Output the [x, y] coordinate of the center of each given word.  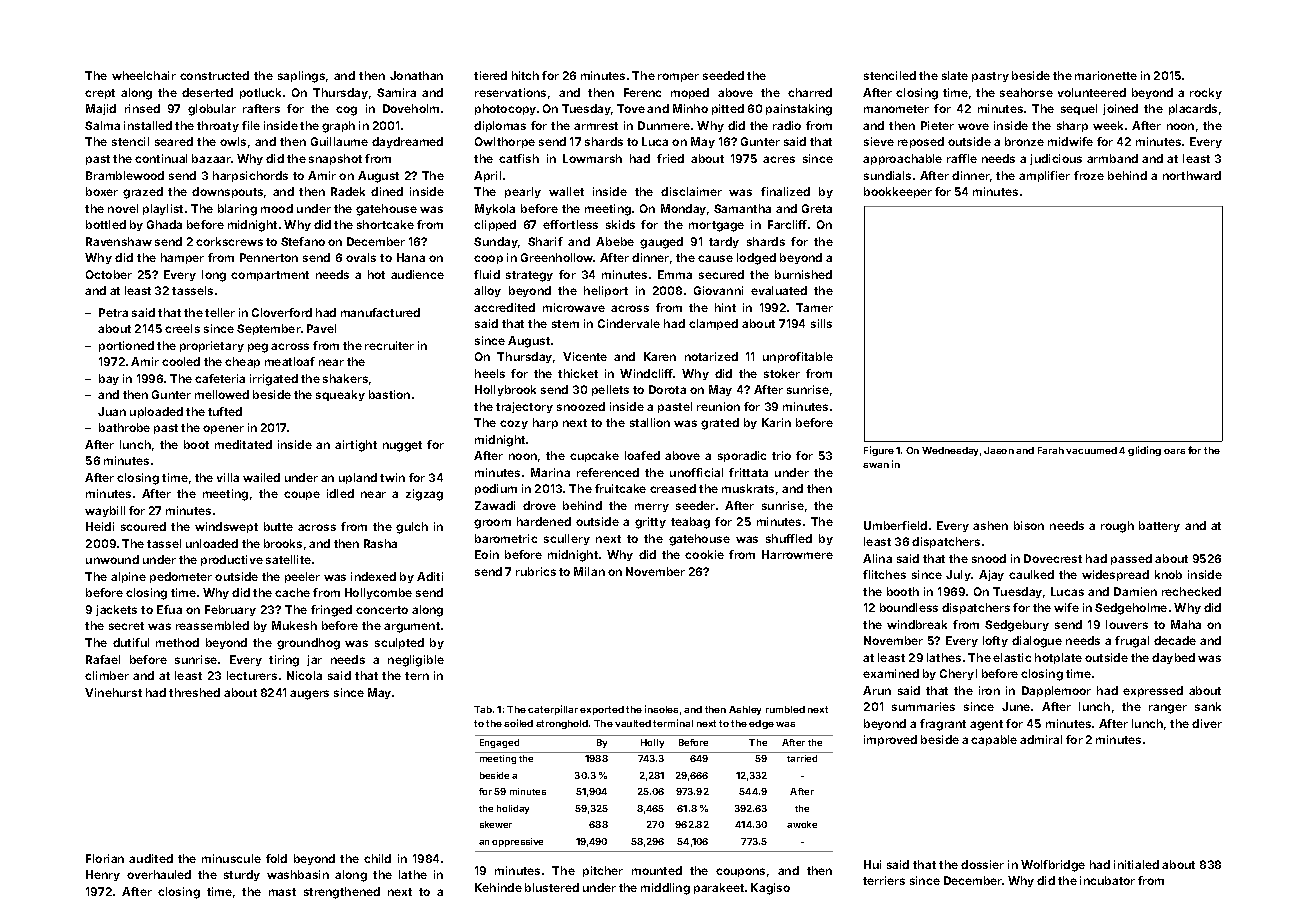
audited [151, 858]
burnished [803, 274]
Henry [103, 875]
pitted [728, 109]
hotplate [1058, 658]
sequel [1079, 109]
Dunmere [664, 125]
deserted [207, 92]
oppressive [517, 842]
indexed [373, 576]
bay [109, 379]
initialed [1136, 864]
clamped [713, 324]
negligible [416, 661]
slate [955, 75]
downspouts [227, 192]
